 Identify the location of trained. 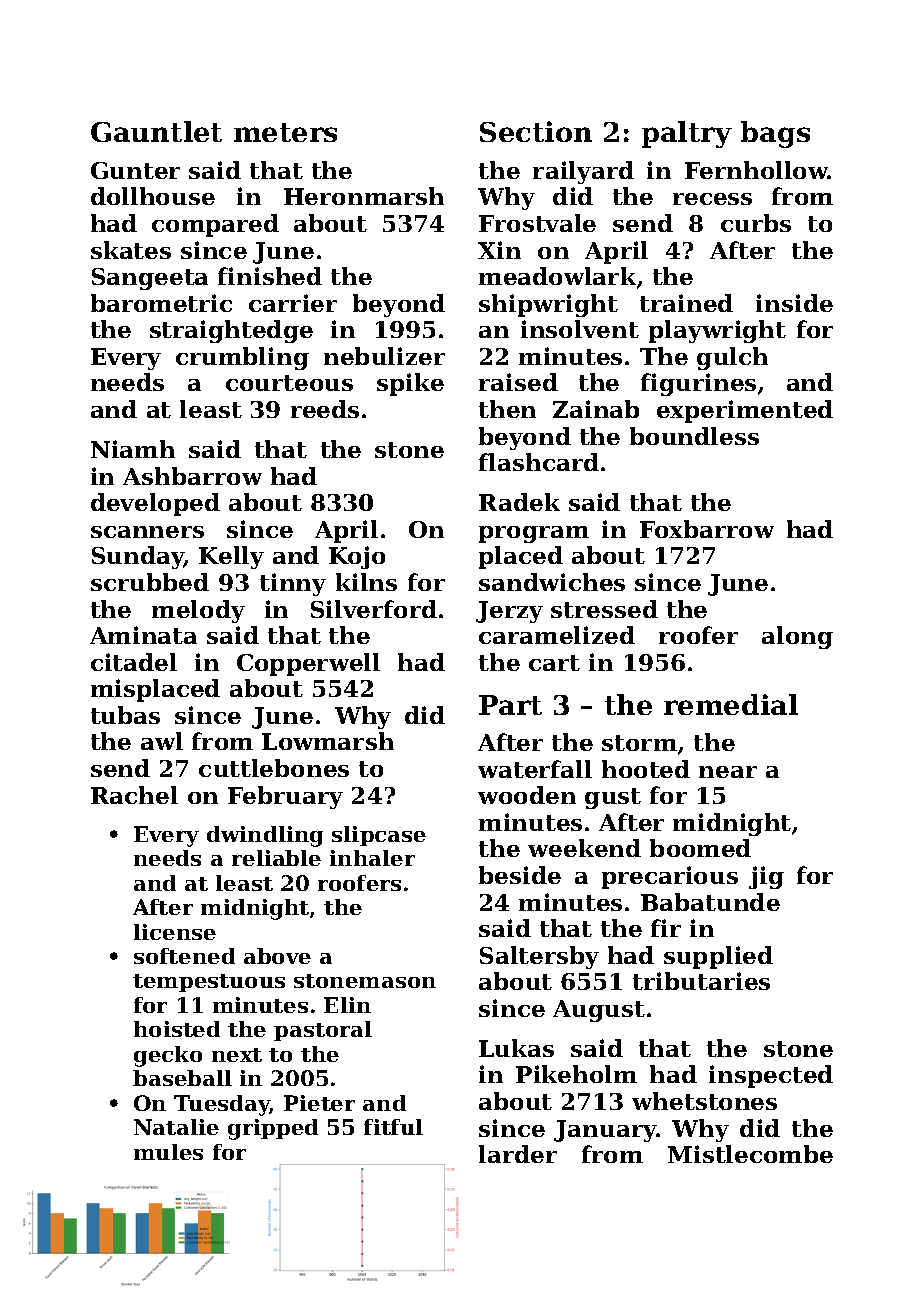
(686, 303).
